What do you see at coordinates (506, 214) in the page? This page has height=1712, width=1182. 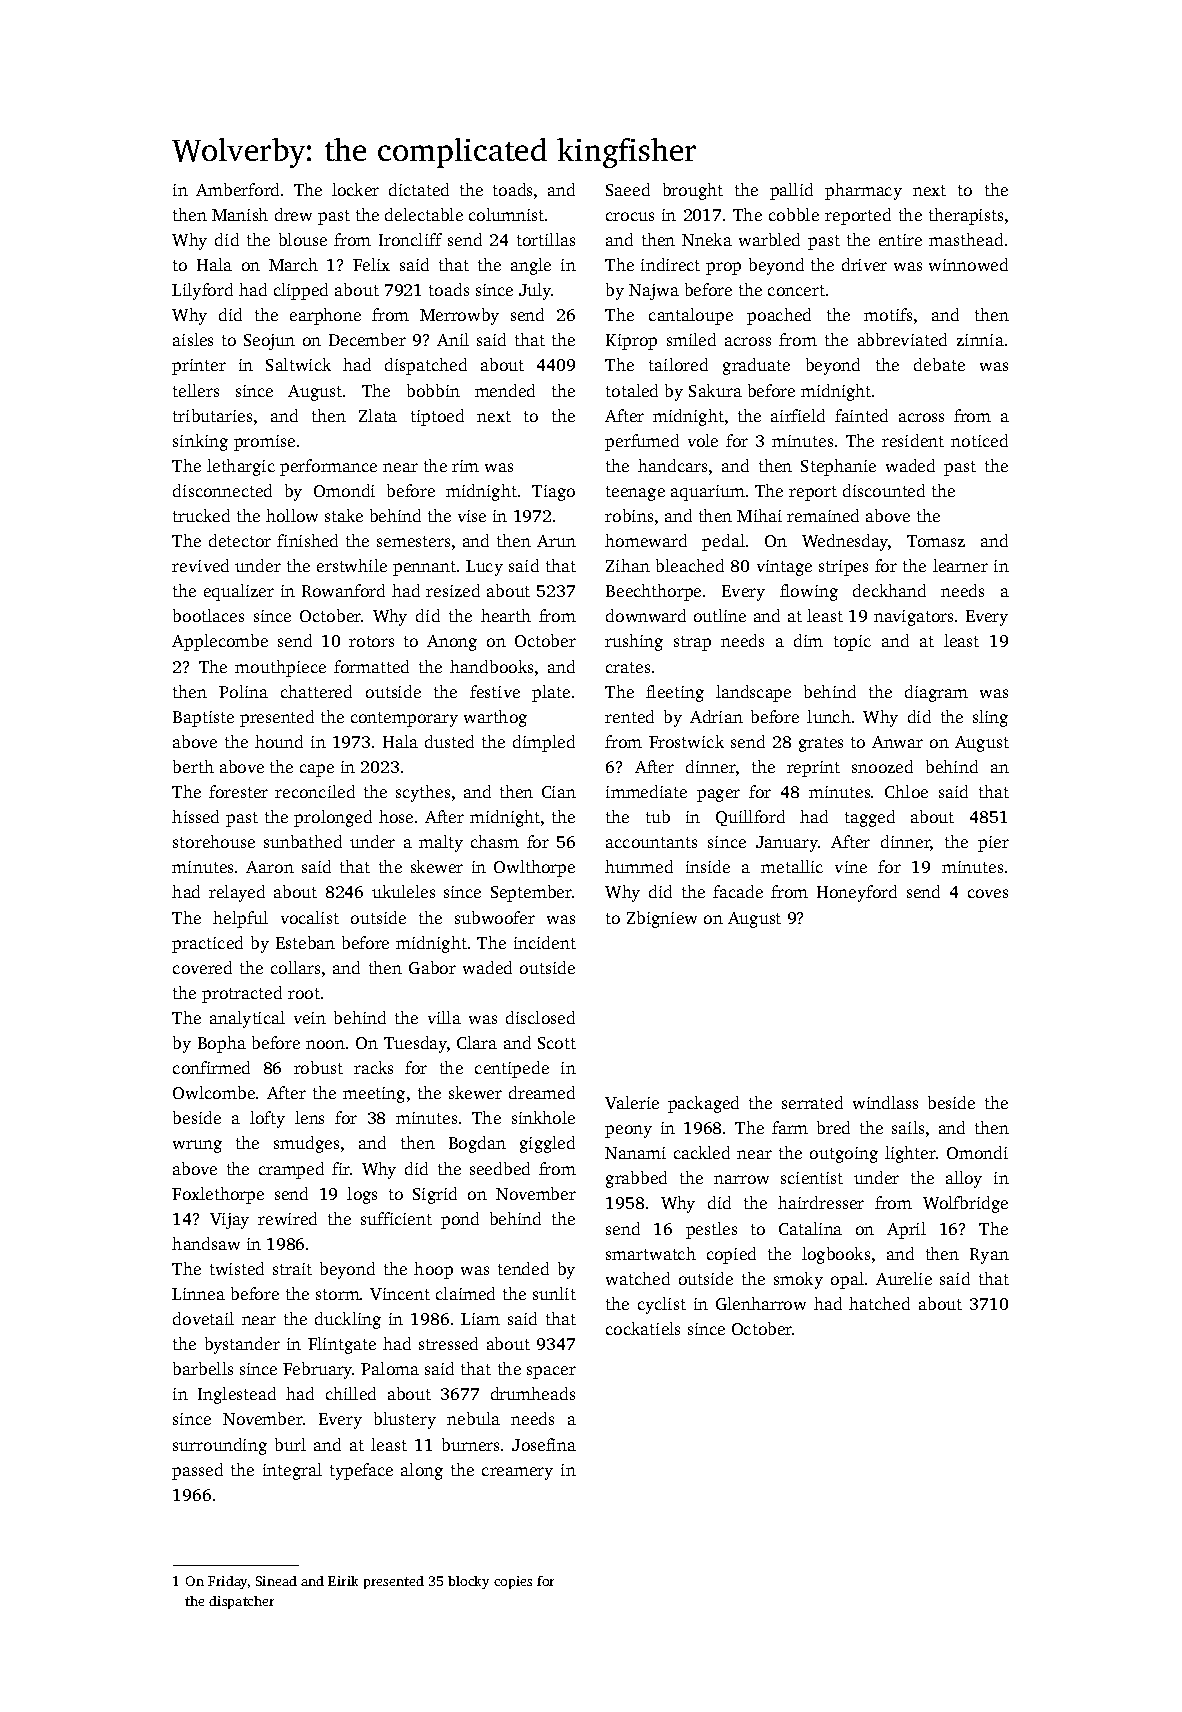 I see `columnist` at bounding box center [506, 214].
